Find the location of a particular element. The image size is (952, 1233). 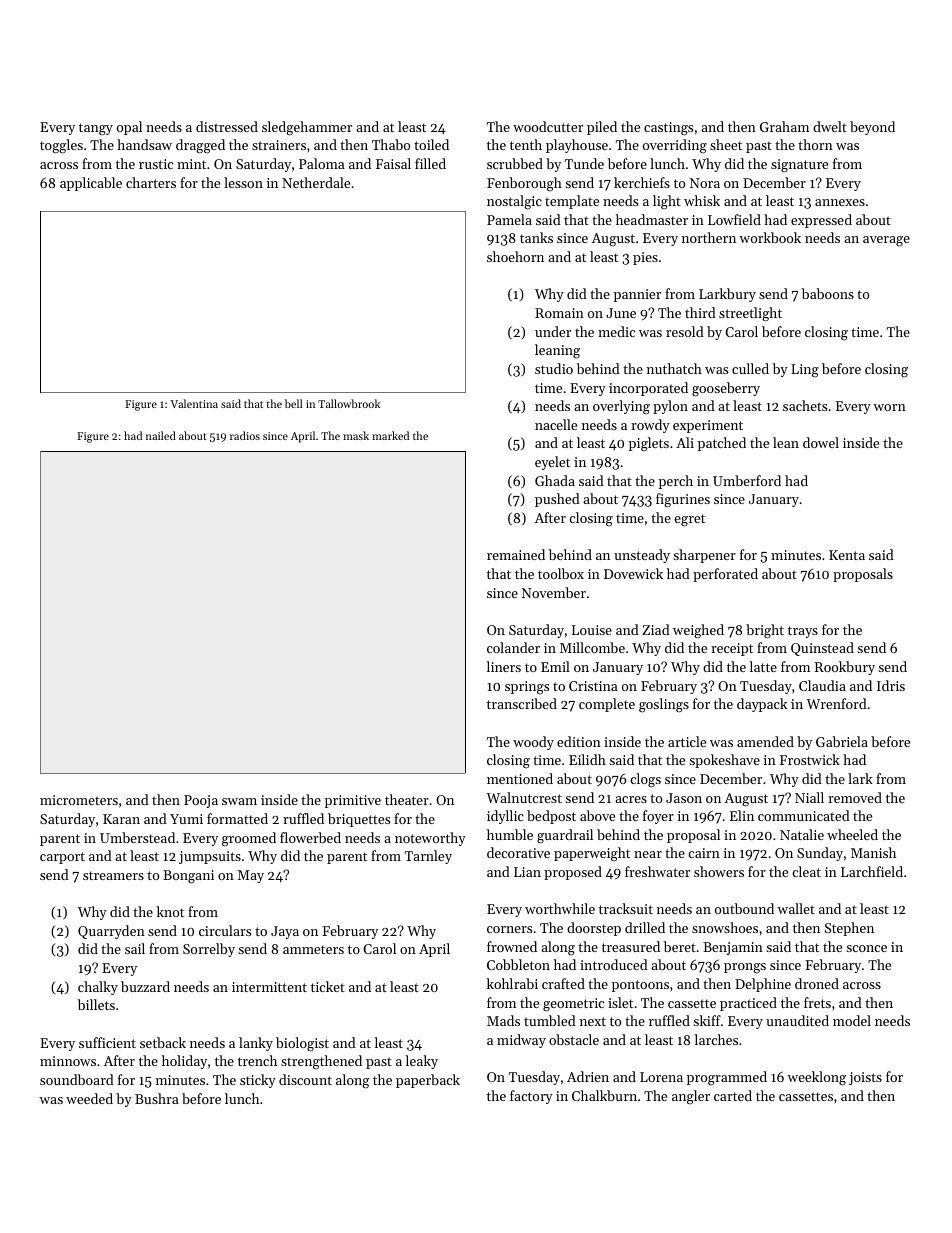

annexes is located at coordinates (840, 202).
